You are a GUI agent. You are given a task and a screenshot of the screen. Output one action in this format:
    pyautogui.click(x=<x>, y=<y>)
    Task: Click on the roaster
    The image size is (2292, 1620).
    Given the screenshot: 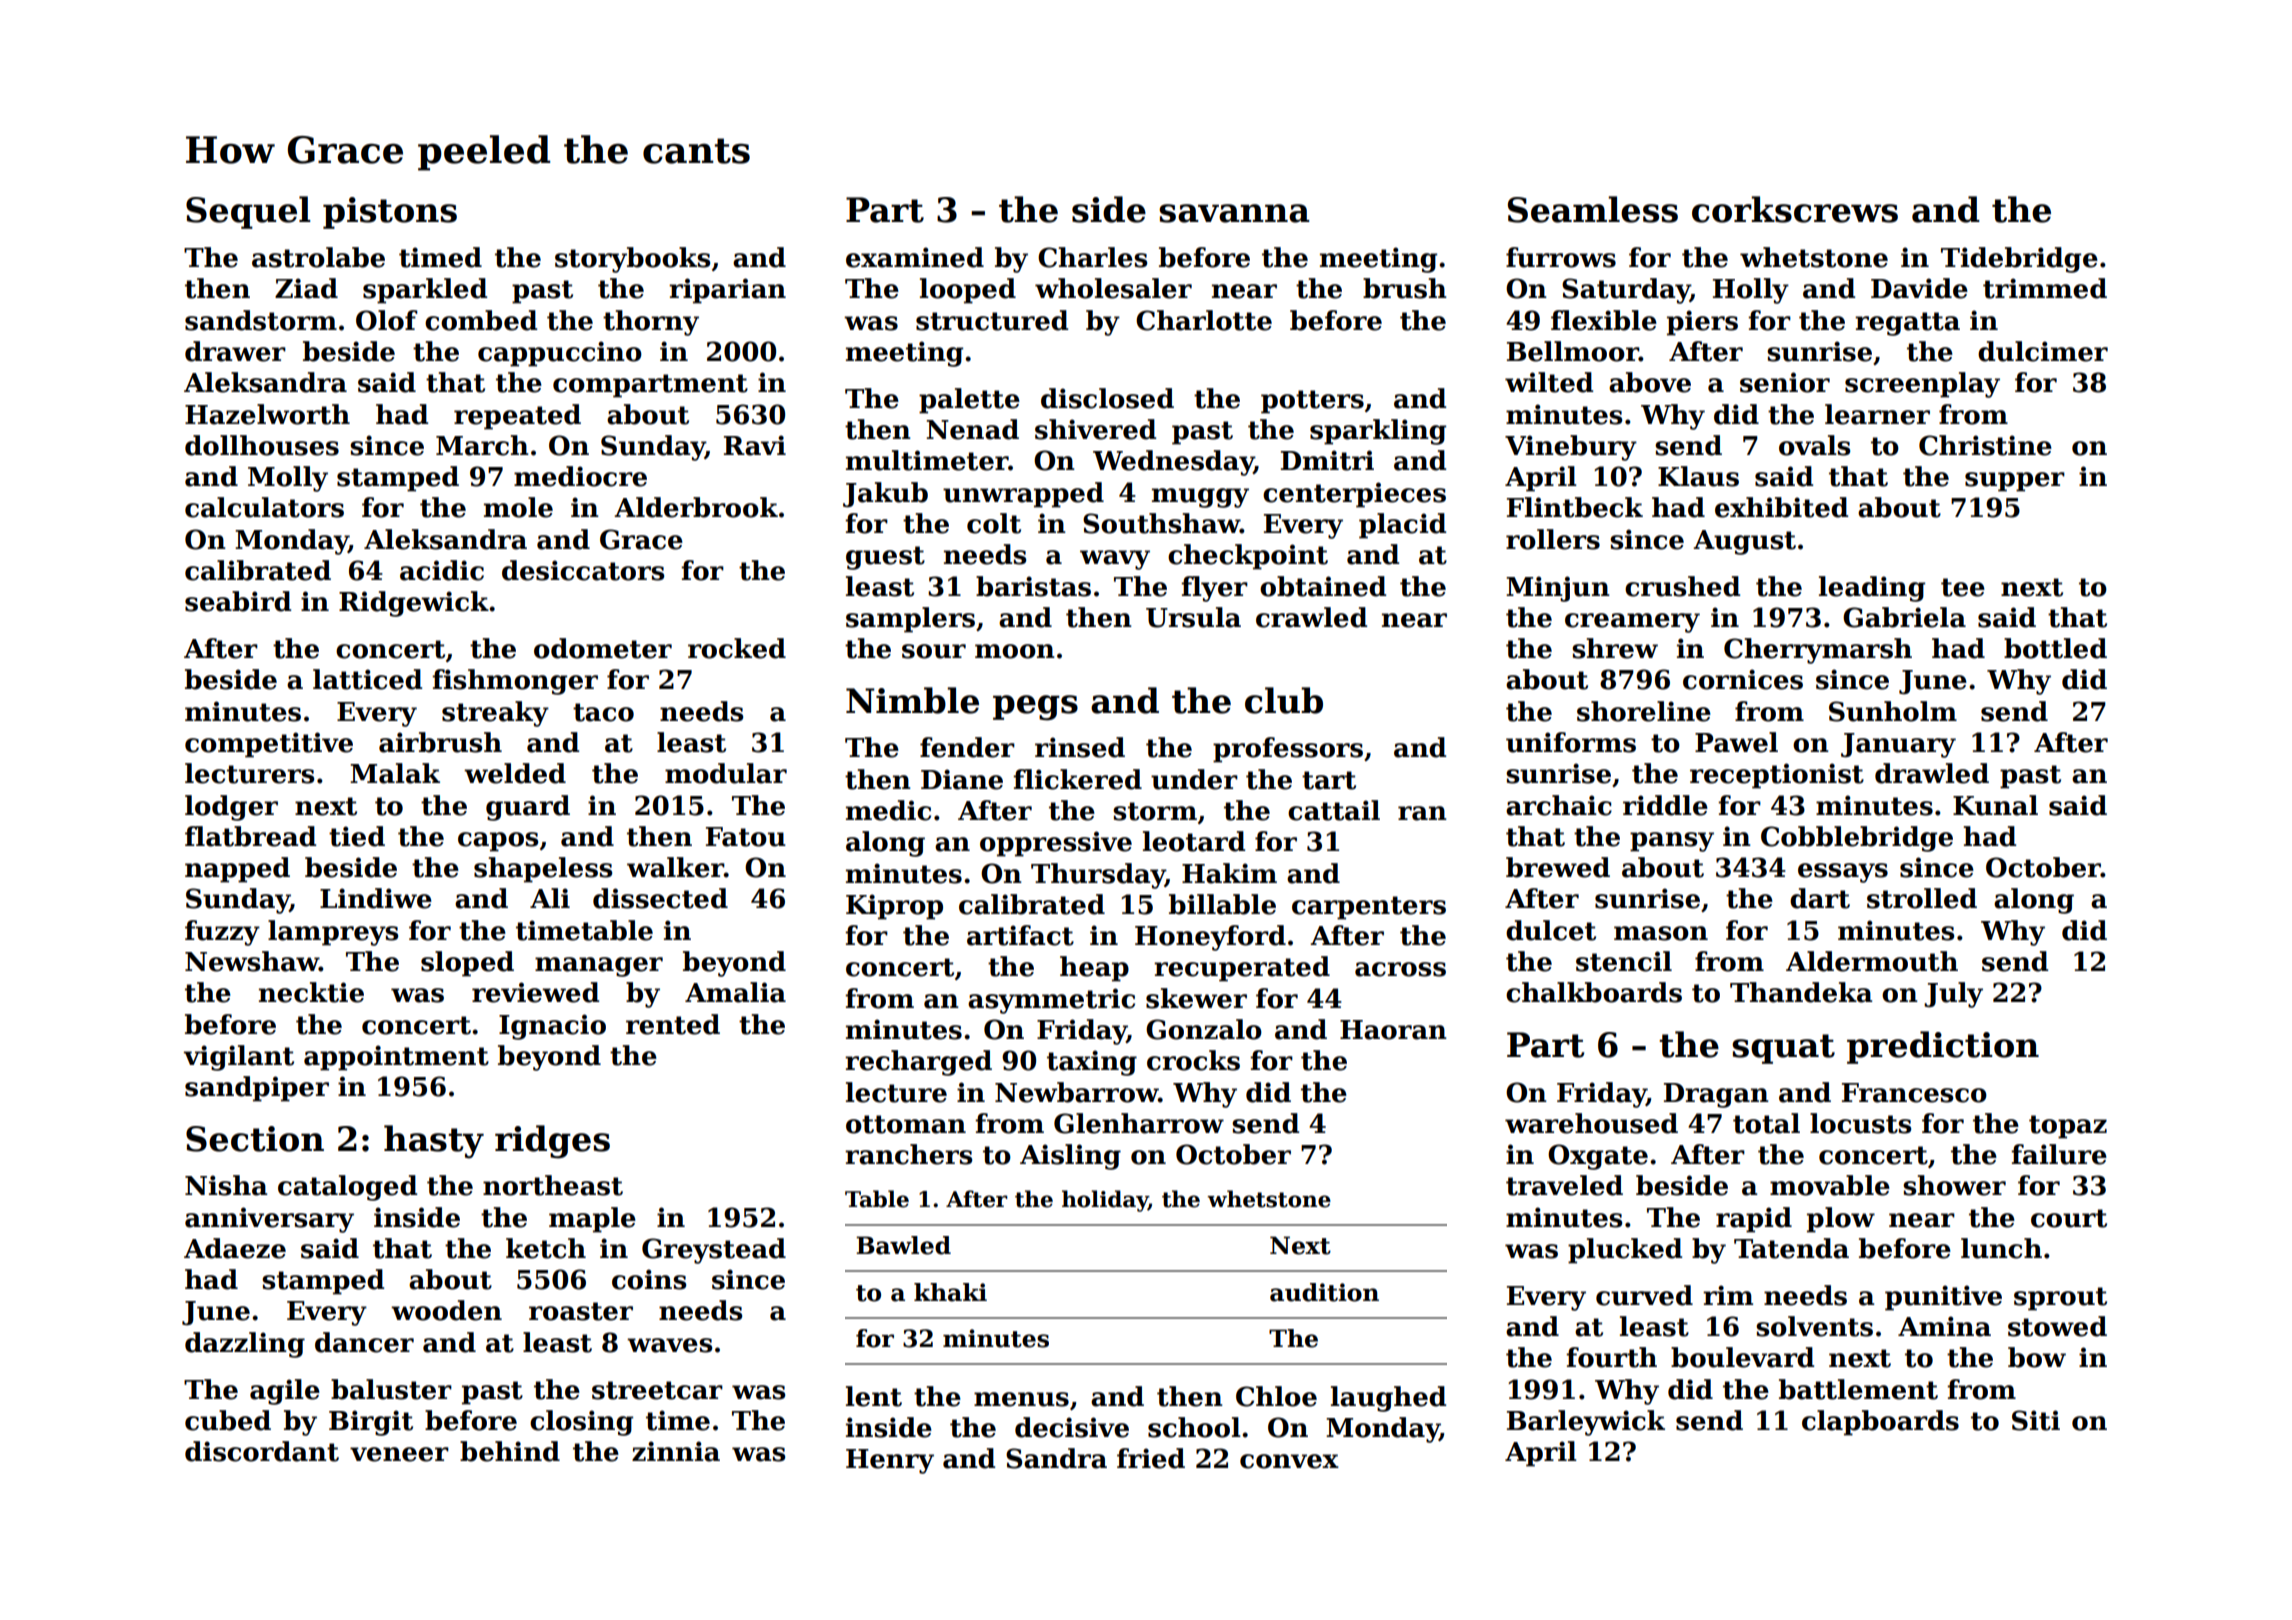 What is the action you would take?
    pyautogui.click(x=581, y=1311)
